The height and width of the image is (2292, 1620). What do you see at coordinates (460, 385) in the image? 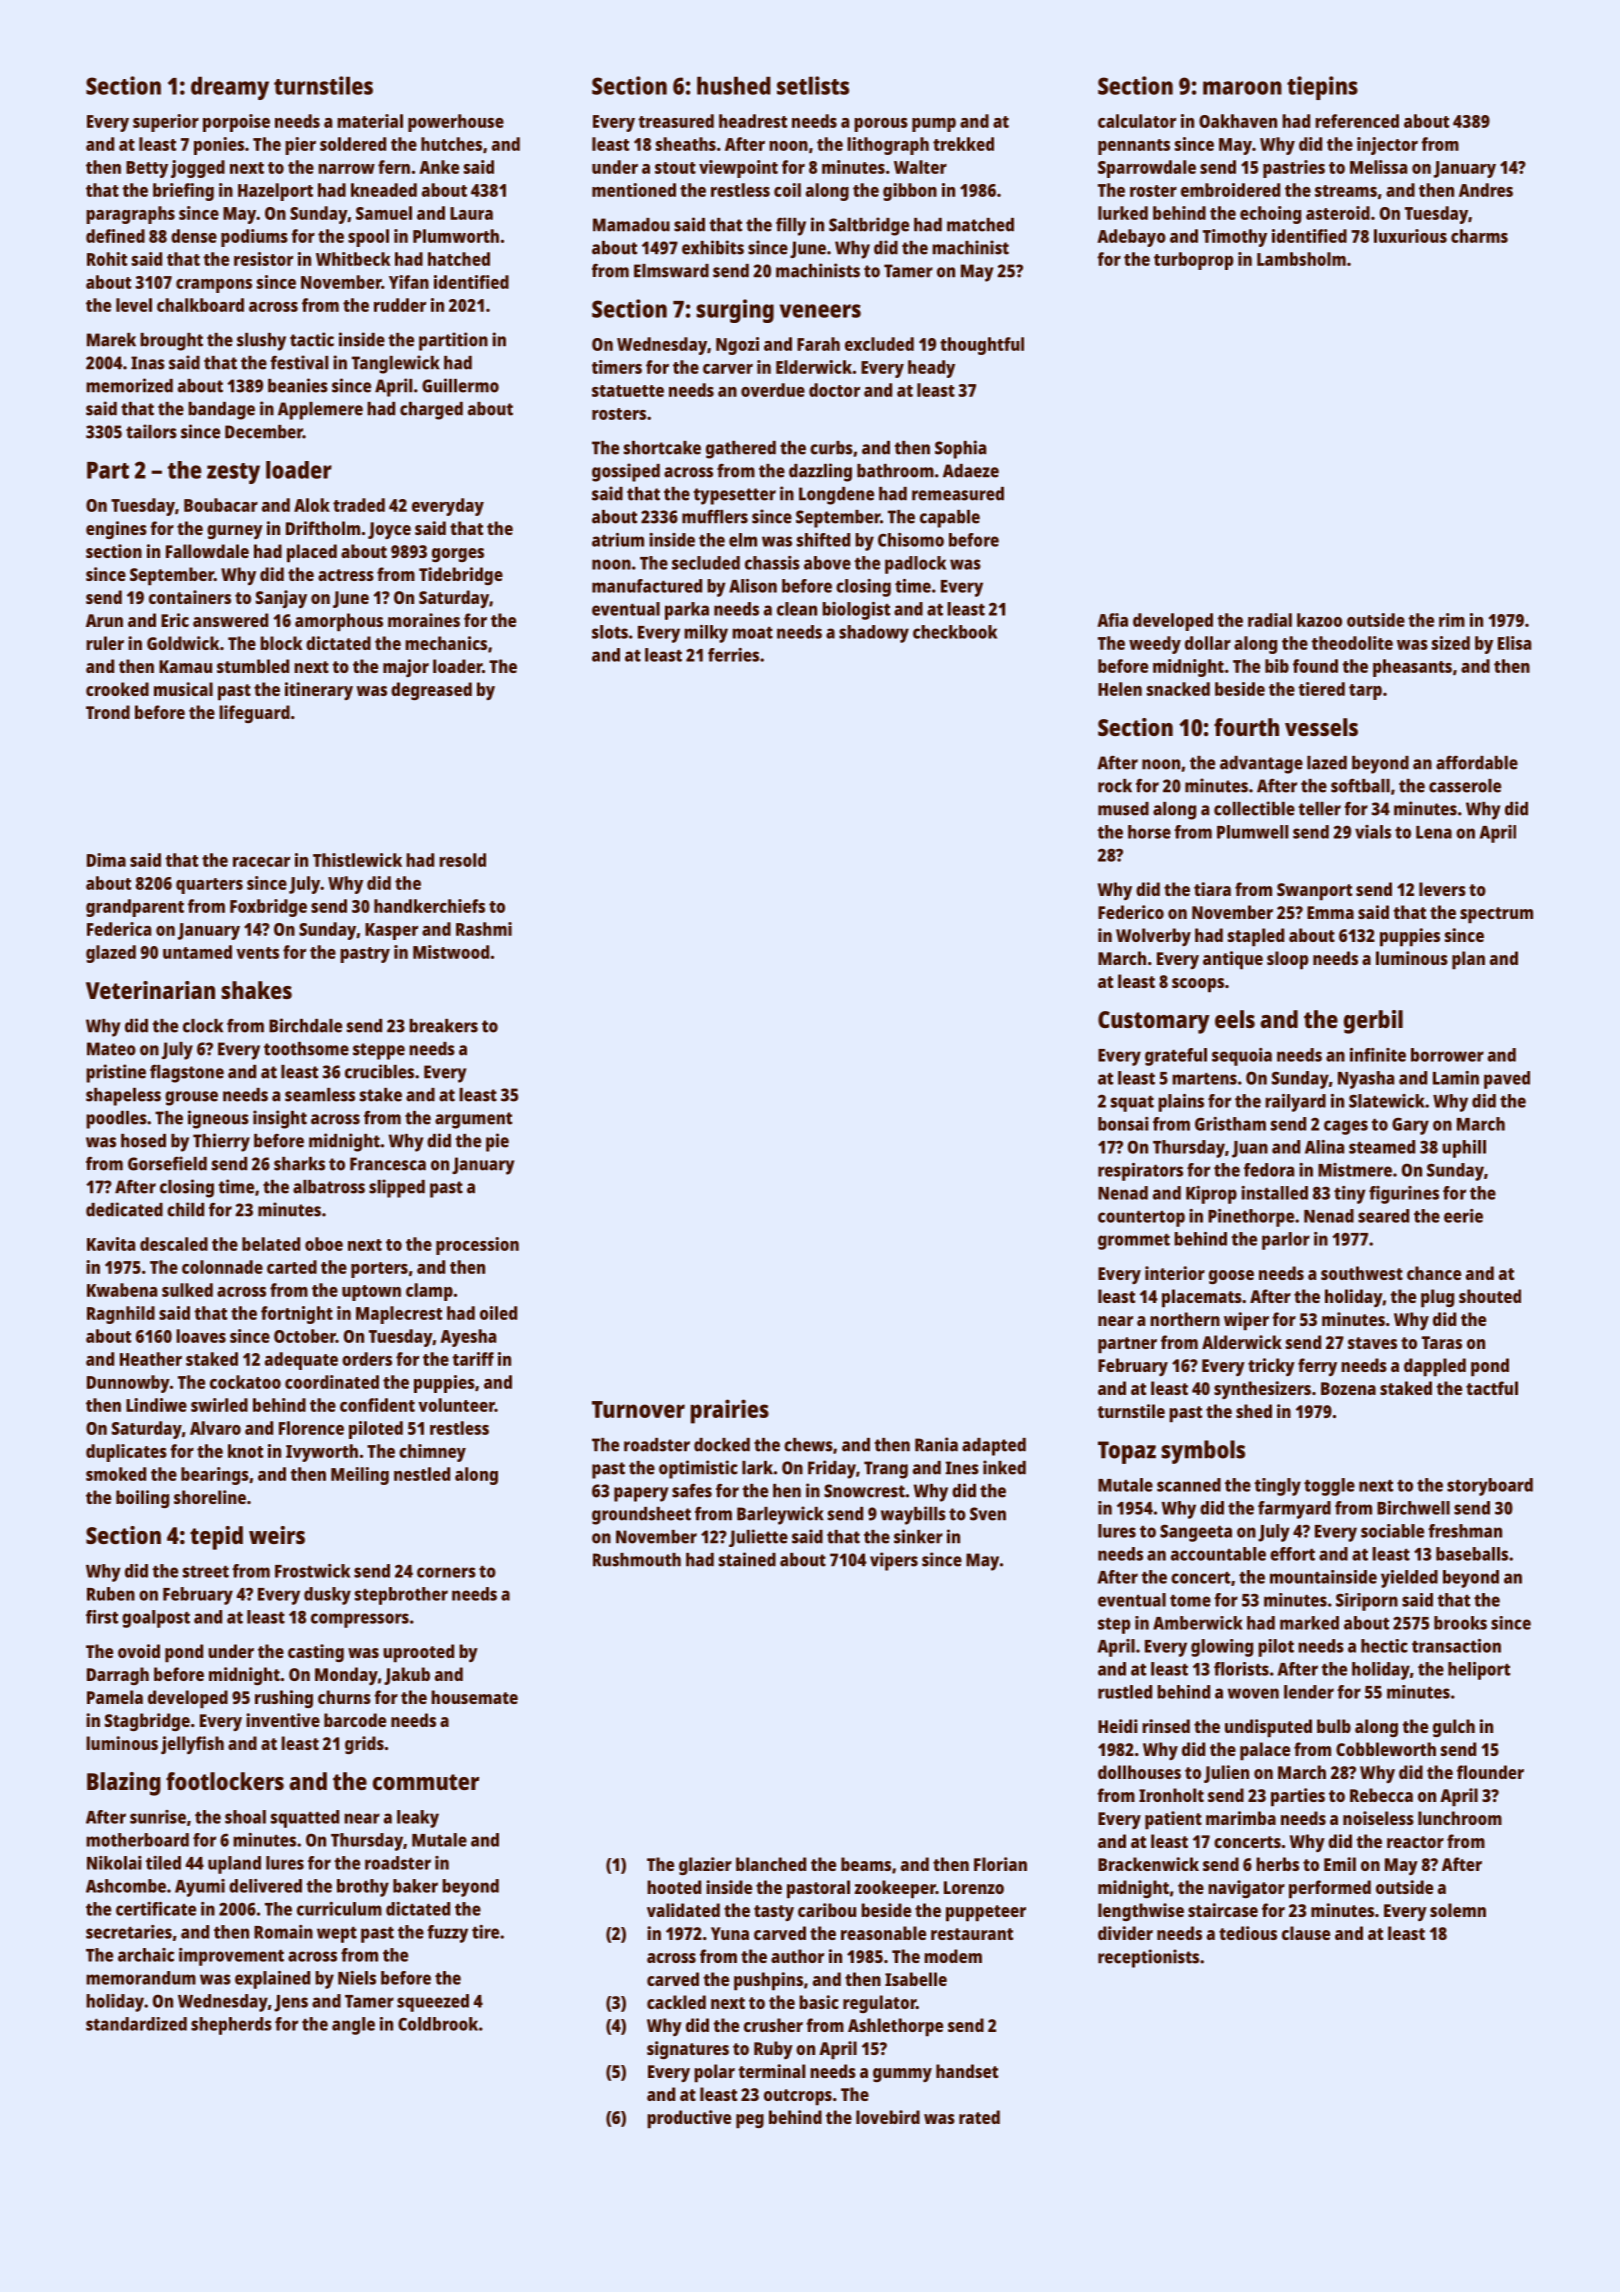
I see `Guillermo` at bounding box center [460, 385].
